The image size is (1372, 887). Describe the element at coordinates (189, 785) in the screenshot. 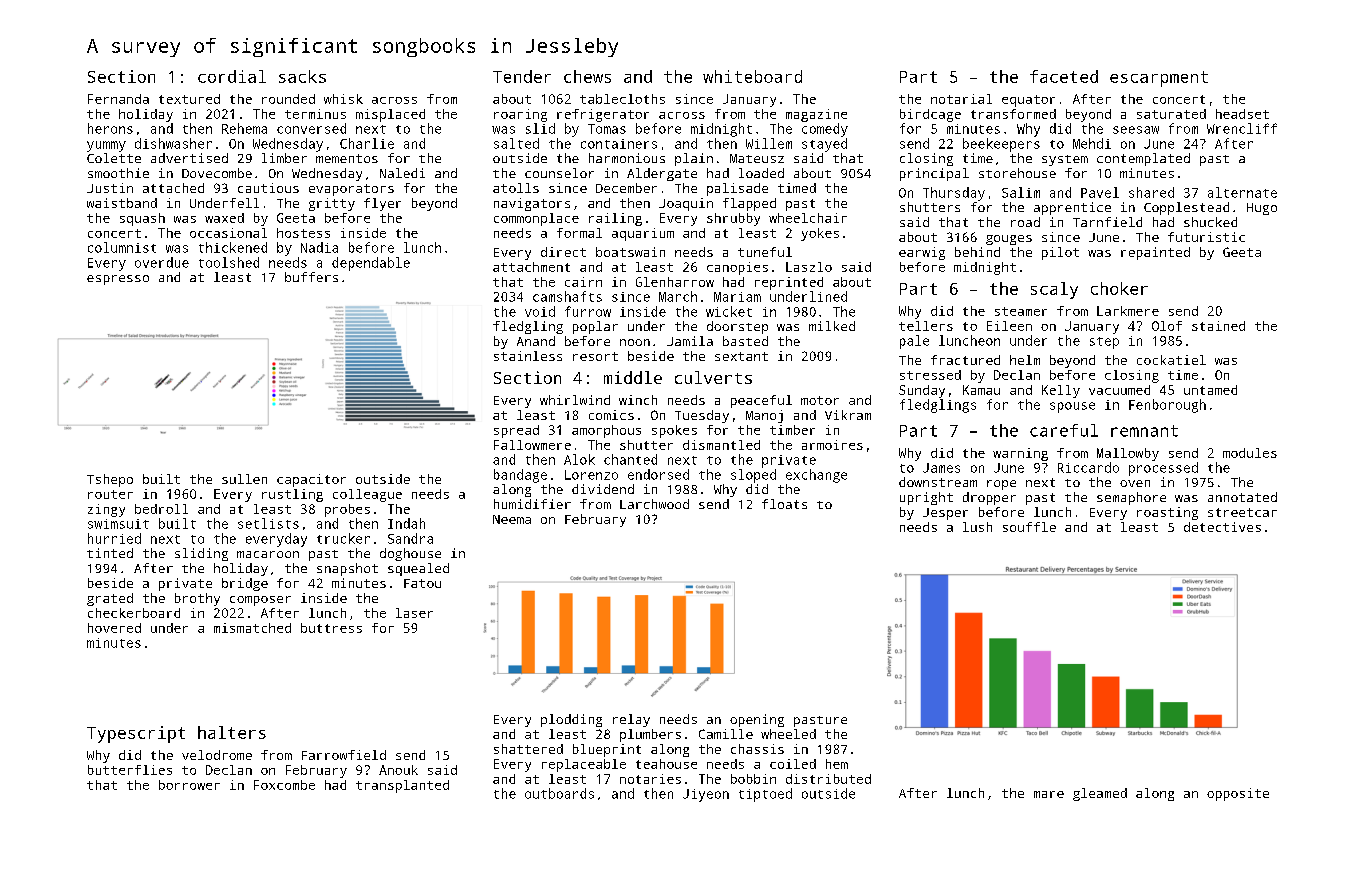

I see `borrower` at that location.
